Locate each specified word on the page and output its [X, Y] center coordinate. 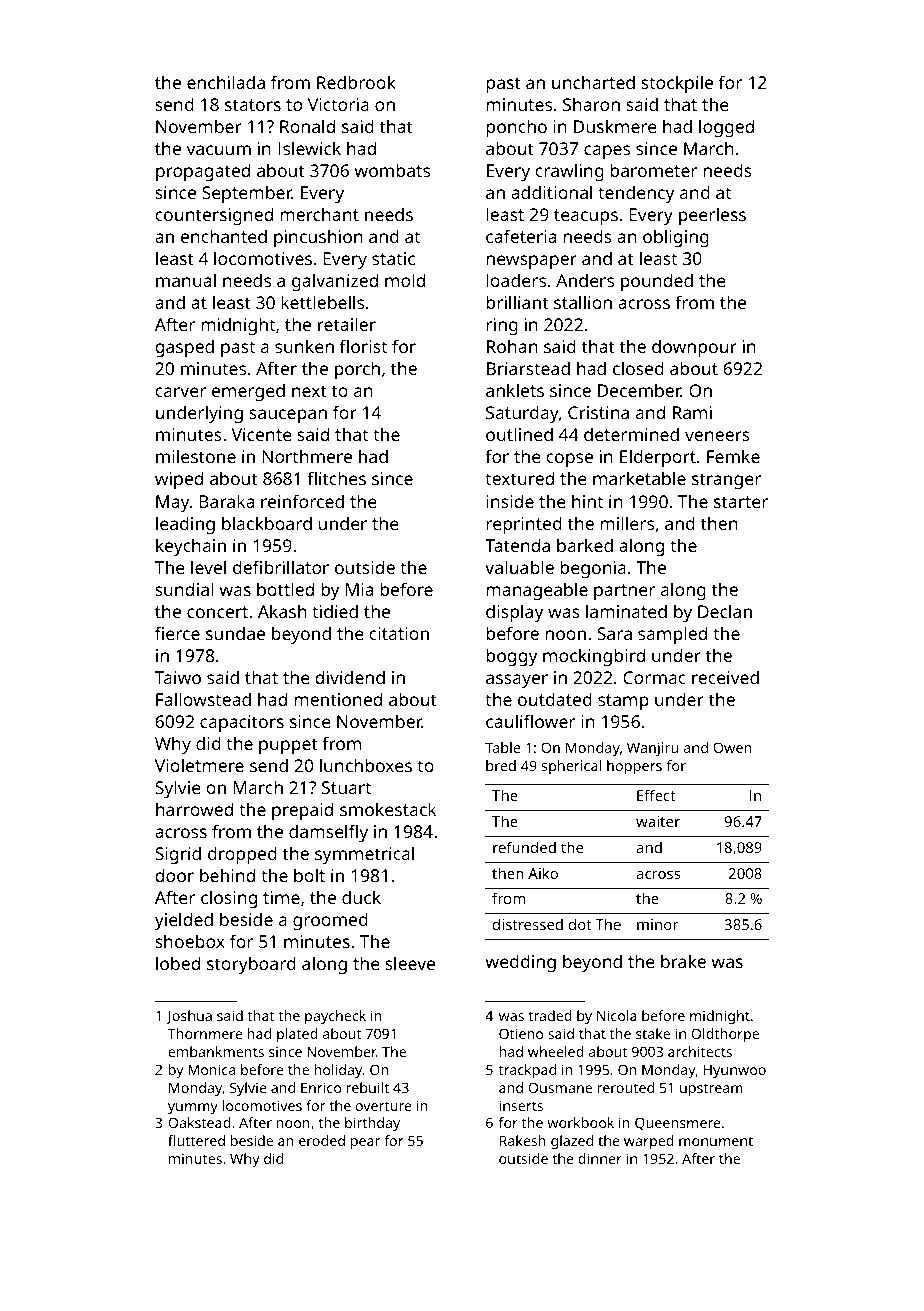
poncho [516, 128]
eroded [322, 1140]
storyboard [251, 965]
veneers [717, 436]
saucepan [288, 416]
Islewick [309, 148]
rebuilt [367, 1087]
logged [726, 128]
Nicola [617, 1015]
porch [357, 370]
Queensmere [678, 1124]
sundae [235, 633]
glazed [572, 1142]
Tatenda [517, 545]
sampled [672, 635]
